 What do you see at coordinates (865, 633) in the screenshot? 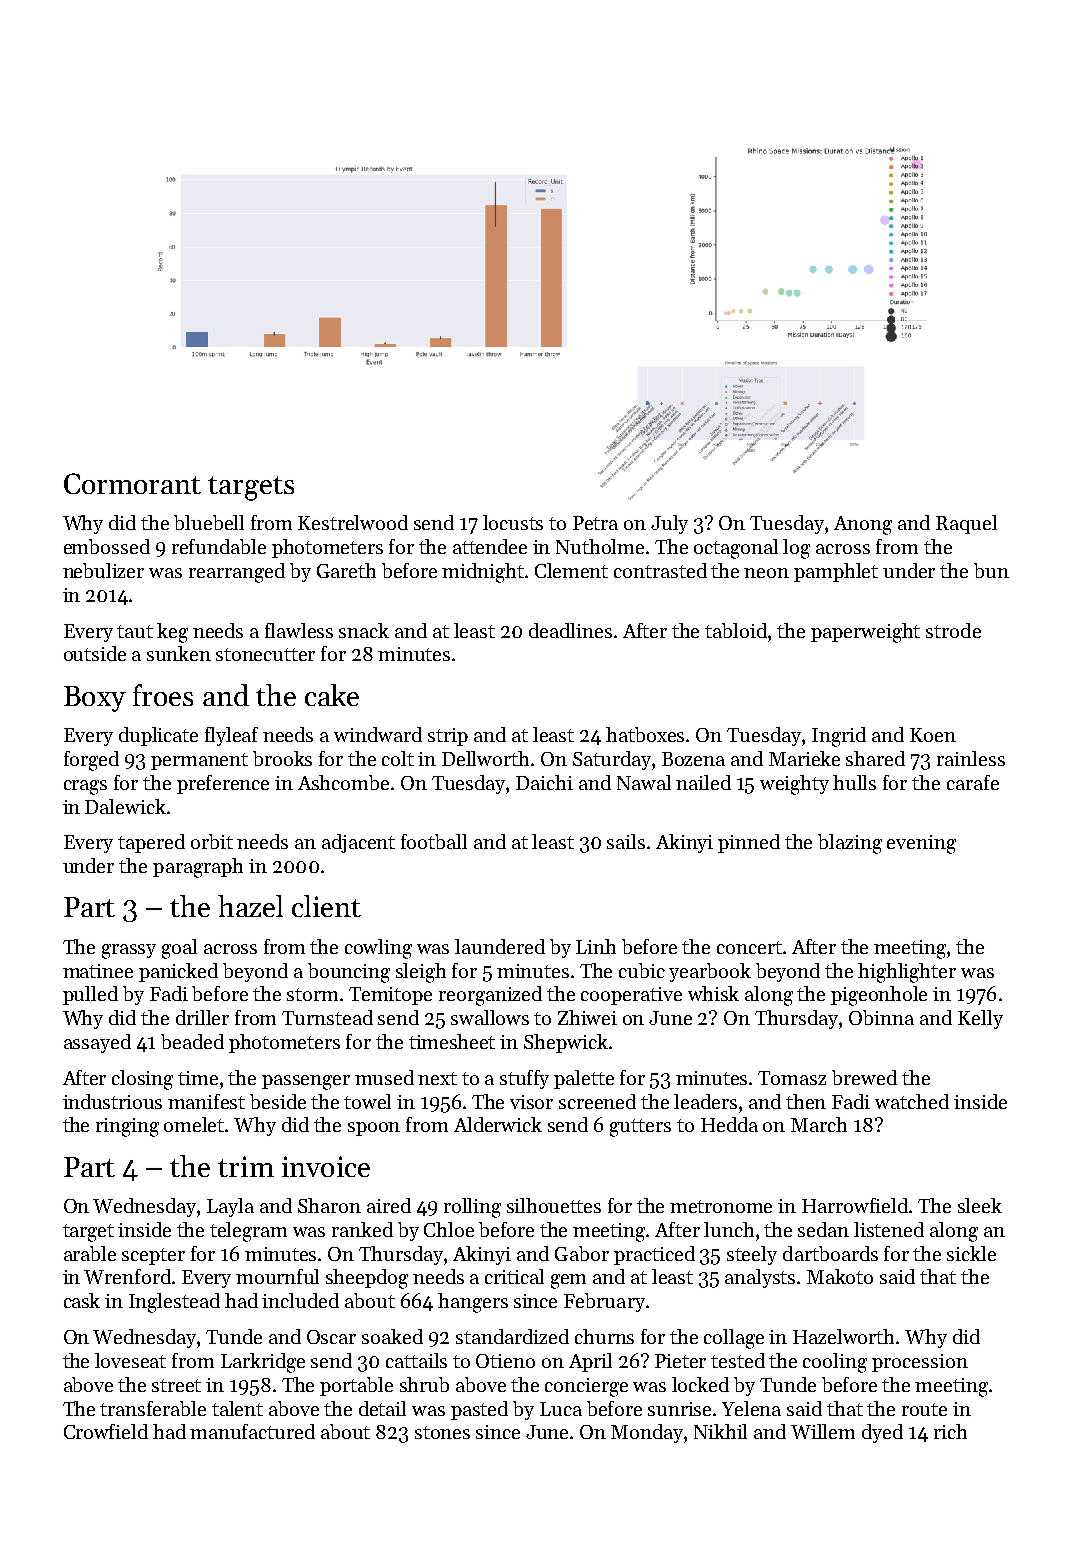
I see `paperweight` at bounding box center [865, 633].
